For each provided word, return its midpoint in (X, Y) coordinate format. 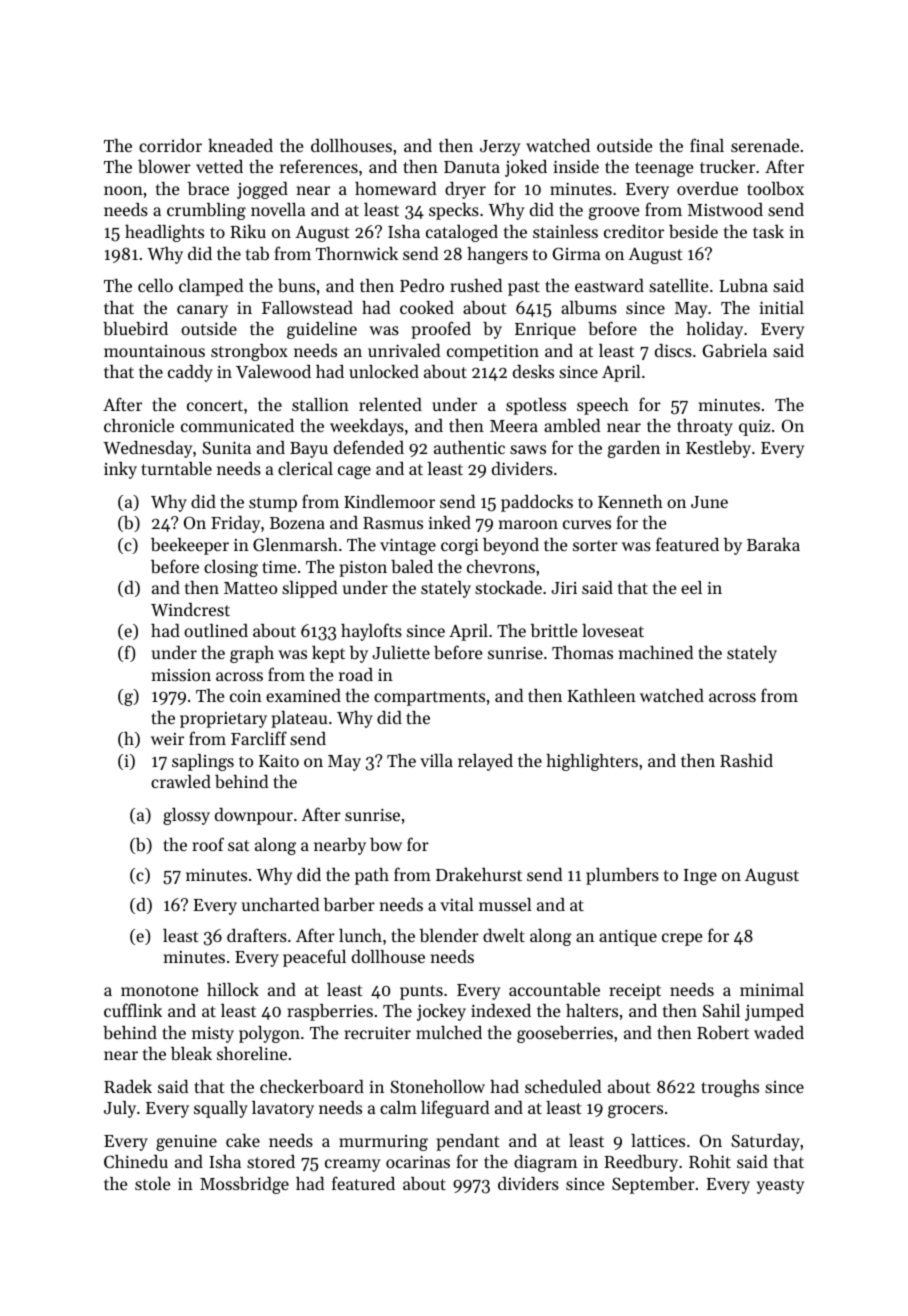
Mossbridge (244, 1185)
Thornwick (357, 253)
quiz (754, 427)
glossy (186, 816)
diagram (545, 1163)
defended (369, 447)
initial (782, 307)
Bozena (297, 523)
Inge (700, 877)
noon (123, 190)
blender (449, 935)
